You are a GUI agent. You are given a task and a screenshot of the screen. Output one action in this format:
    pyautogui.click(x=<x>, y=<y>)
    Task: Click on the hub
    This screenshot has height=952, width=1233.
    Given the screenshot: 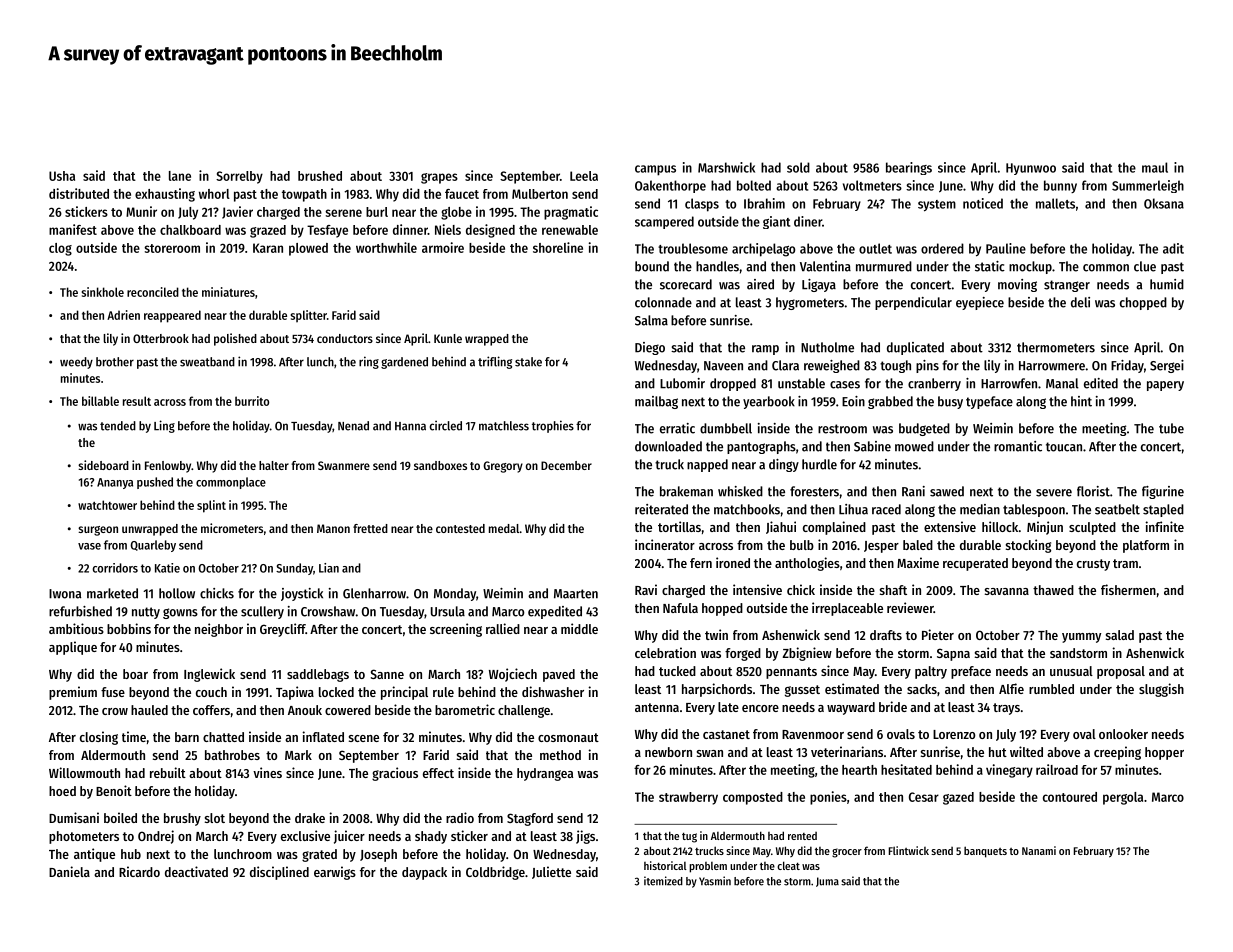 What is the action you would take?
    pyautogui.click(x=131, y=854)
